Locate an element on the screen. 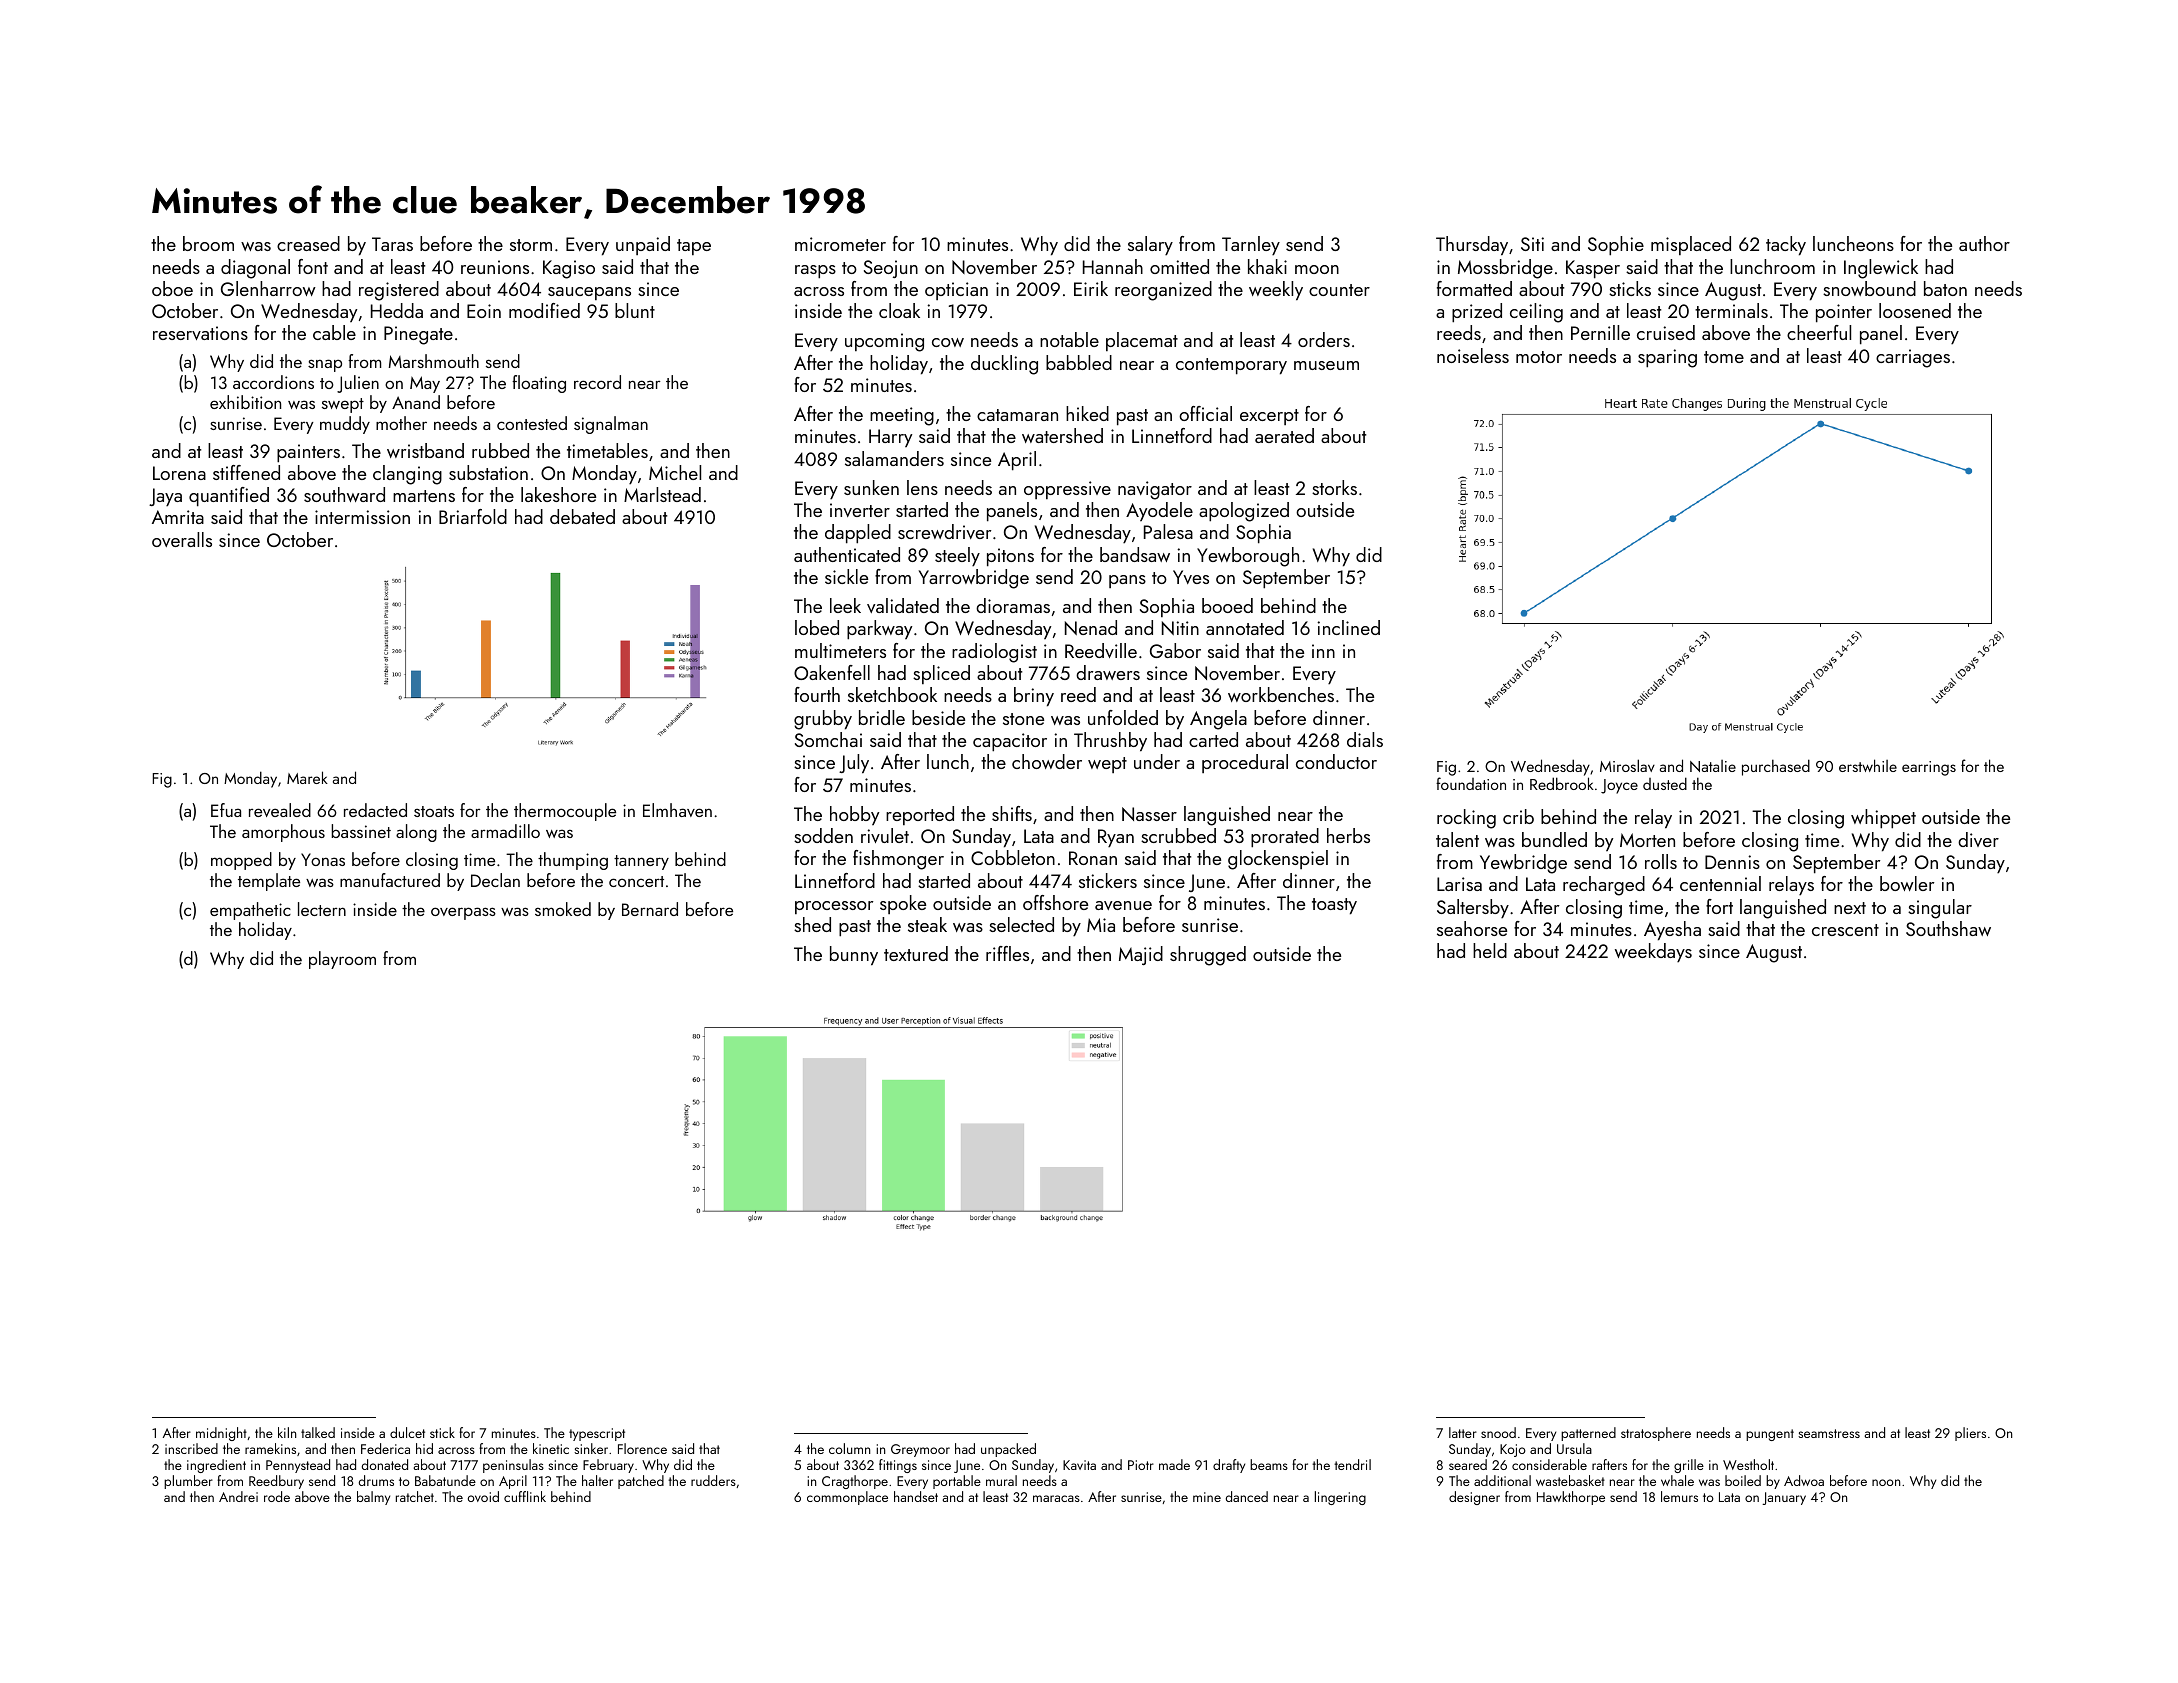  Nasser is located at coordinates (1149, 814).
